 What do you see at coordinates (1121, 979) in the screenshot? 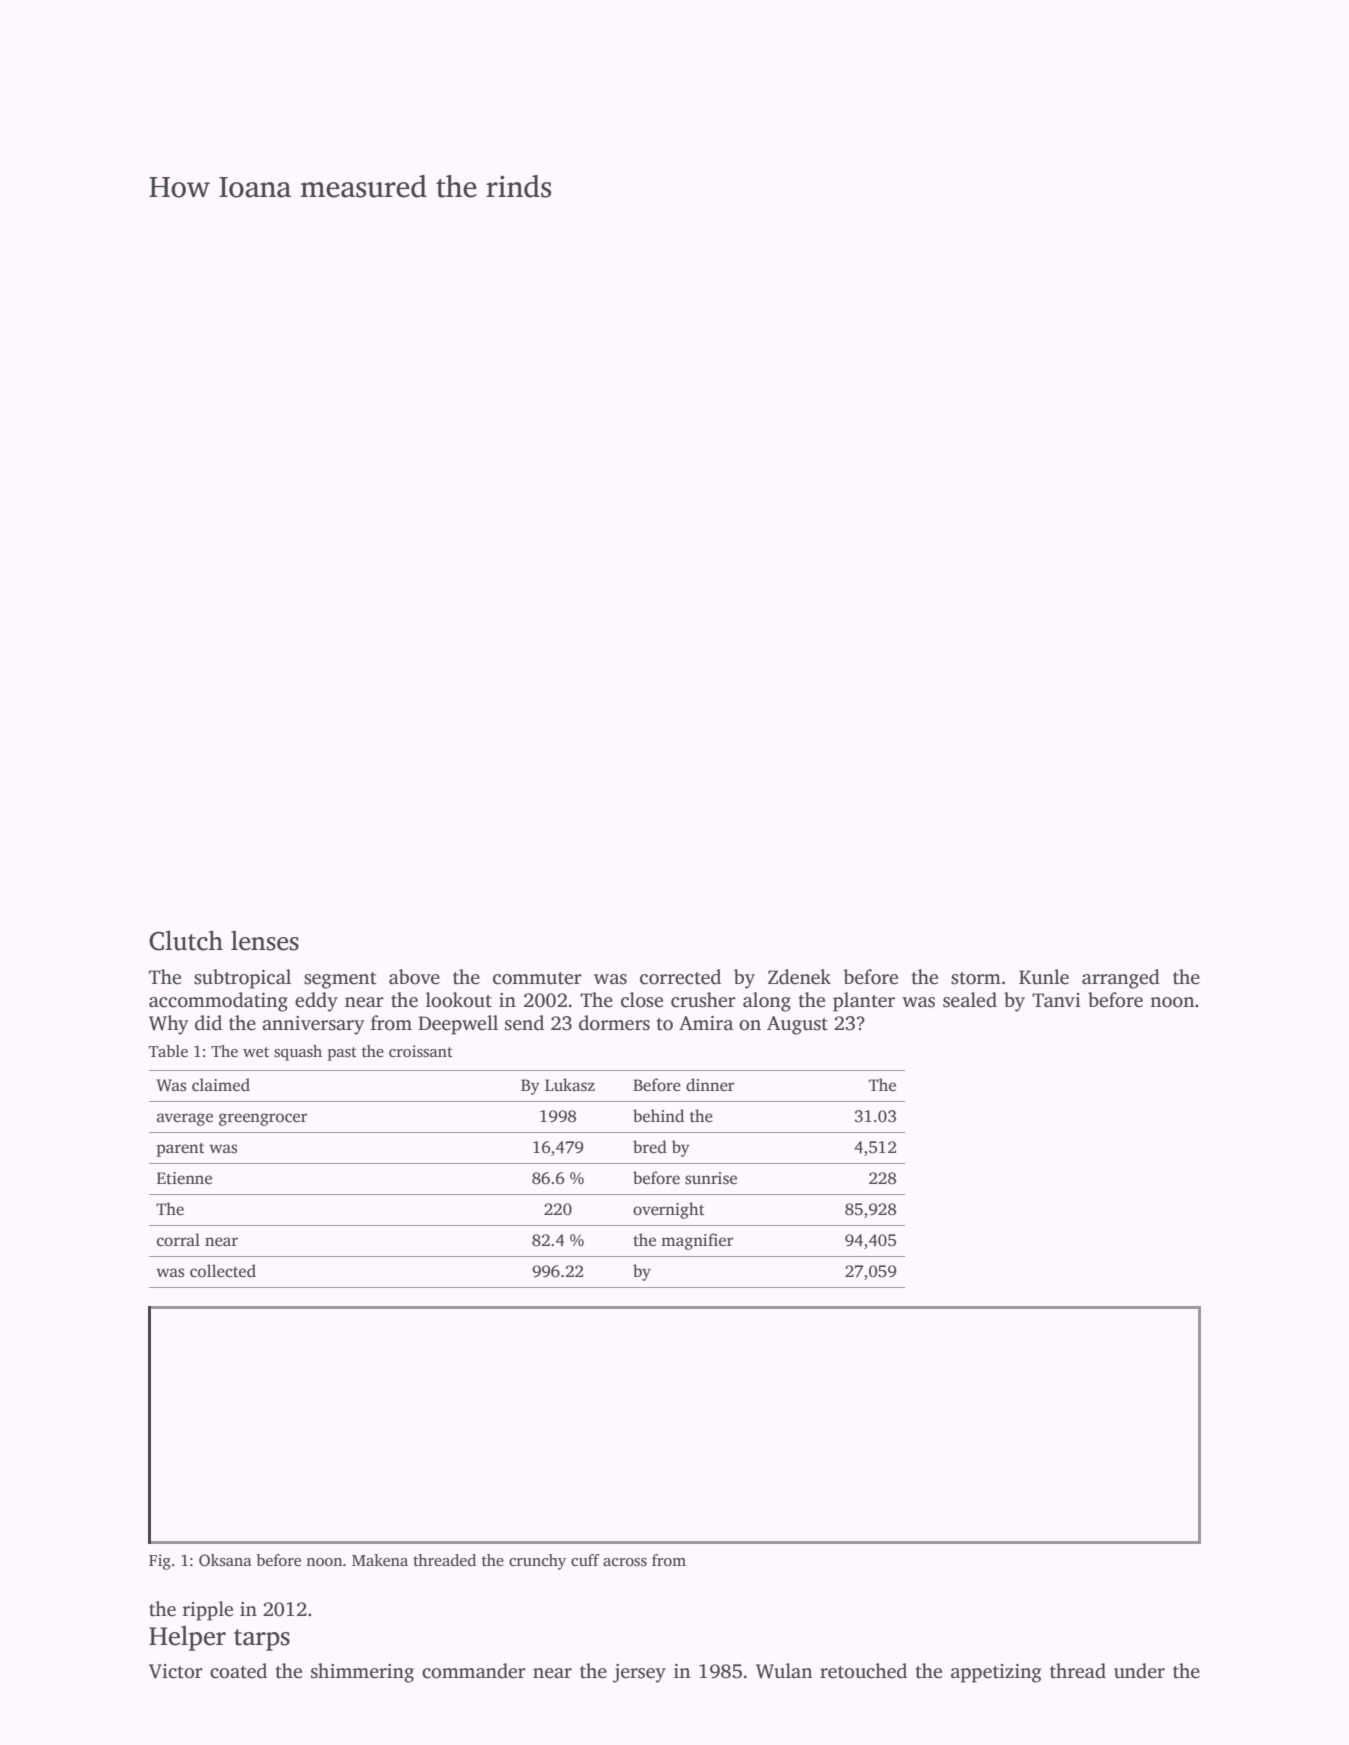
I see `arranged` at bounding box center [1121, 979].
